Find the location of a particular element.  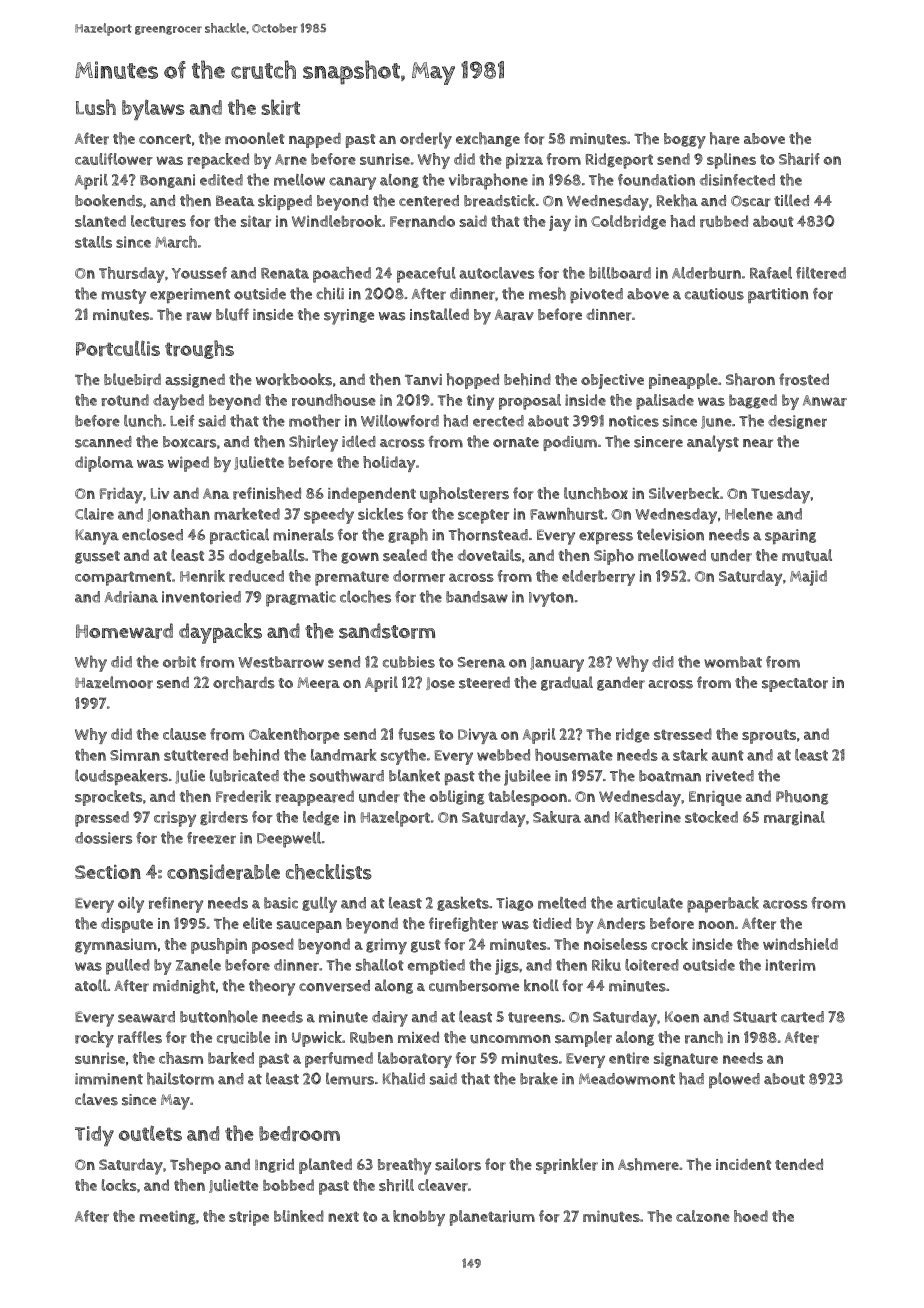

hare is located at coordinates (725, 138).
